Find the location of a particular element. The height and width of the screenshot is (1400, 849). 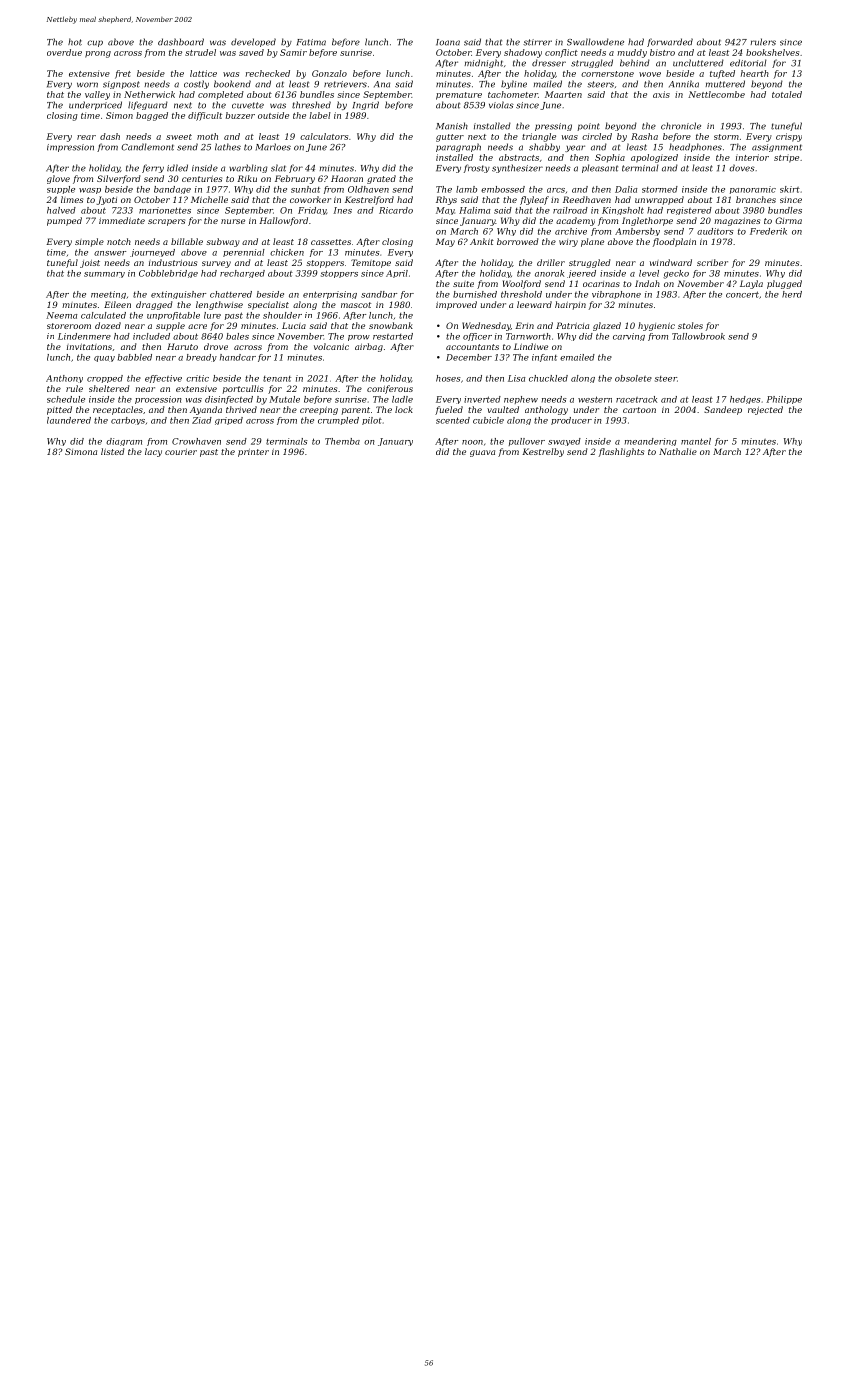

crispy is located at coordinates (789, 137).
